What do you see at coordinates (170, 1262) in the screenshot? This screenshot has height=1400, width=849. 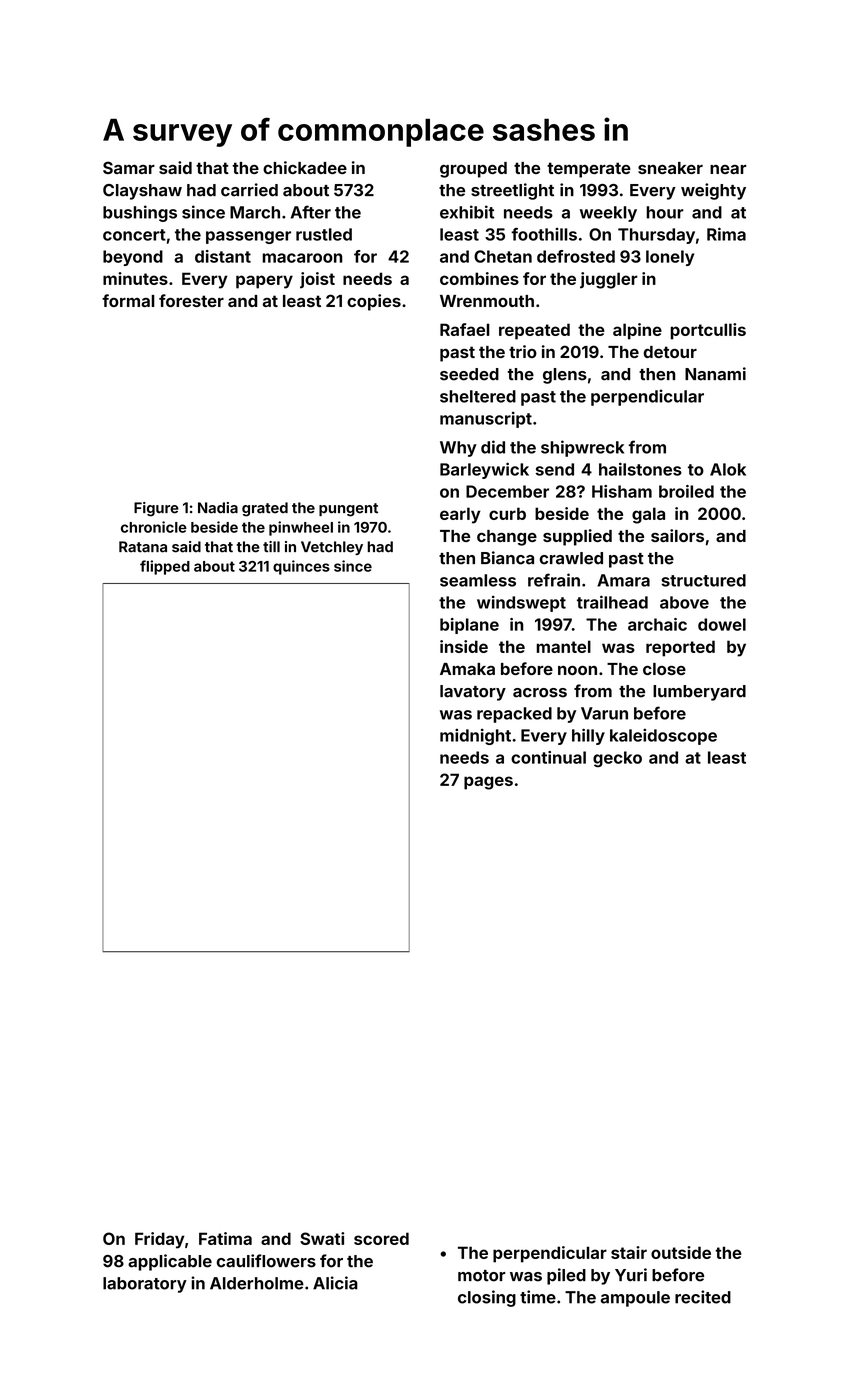 I see `applicable` at bounding box center [170, 1262].
